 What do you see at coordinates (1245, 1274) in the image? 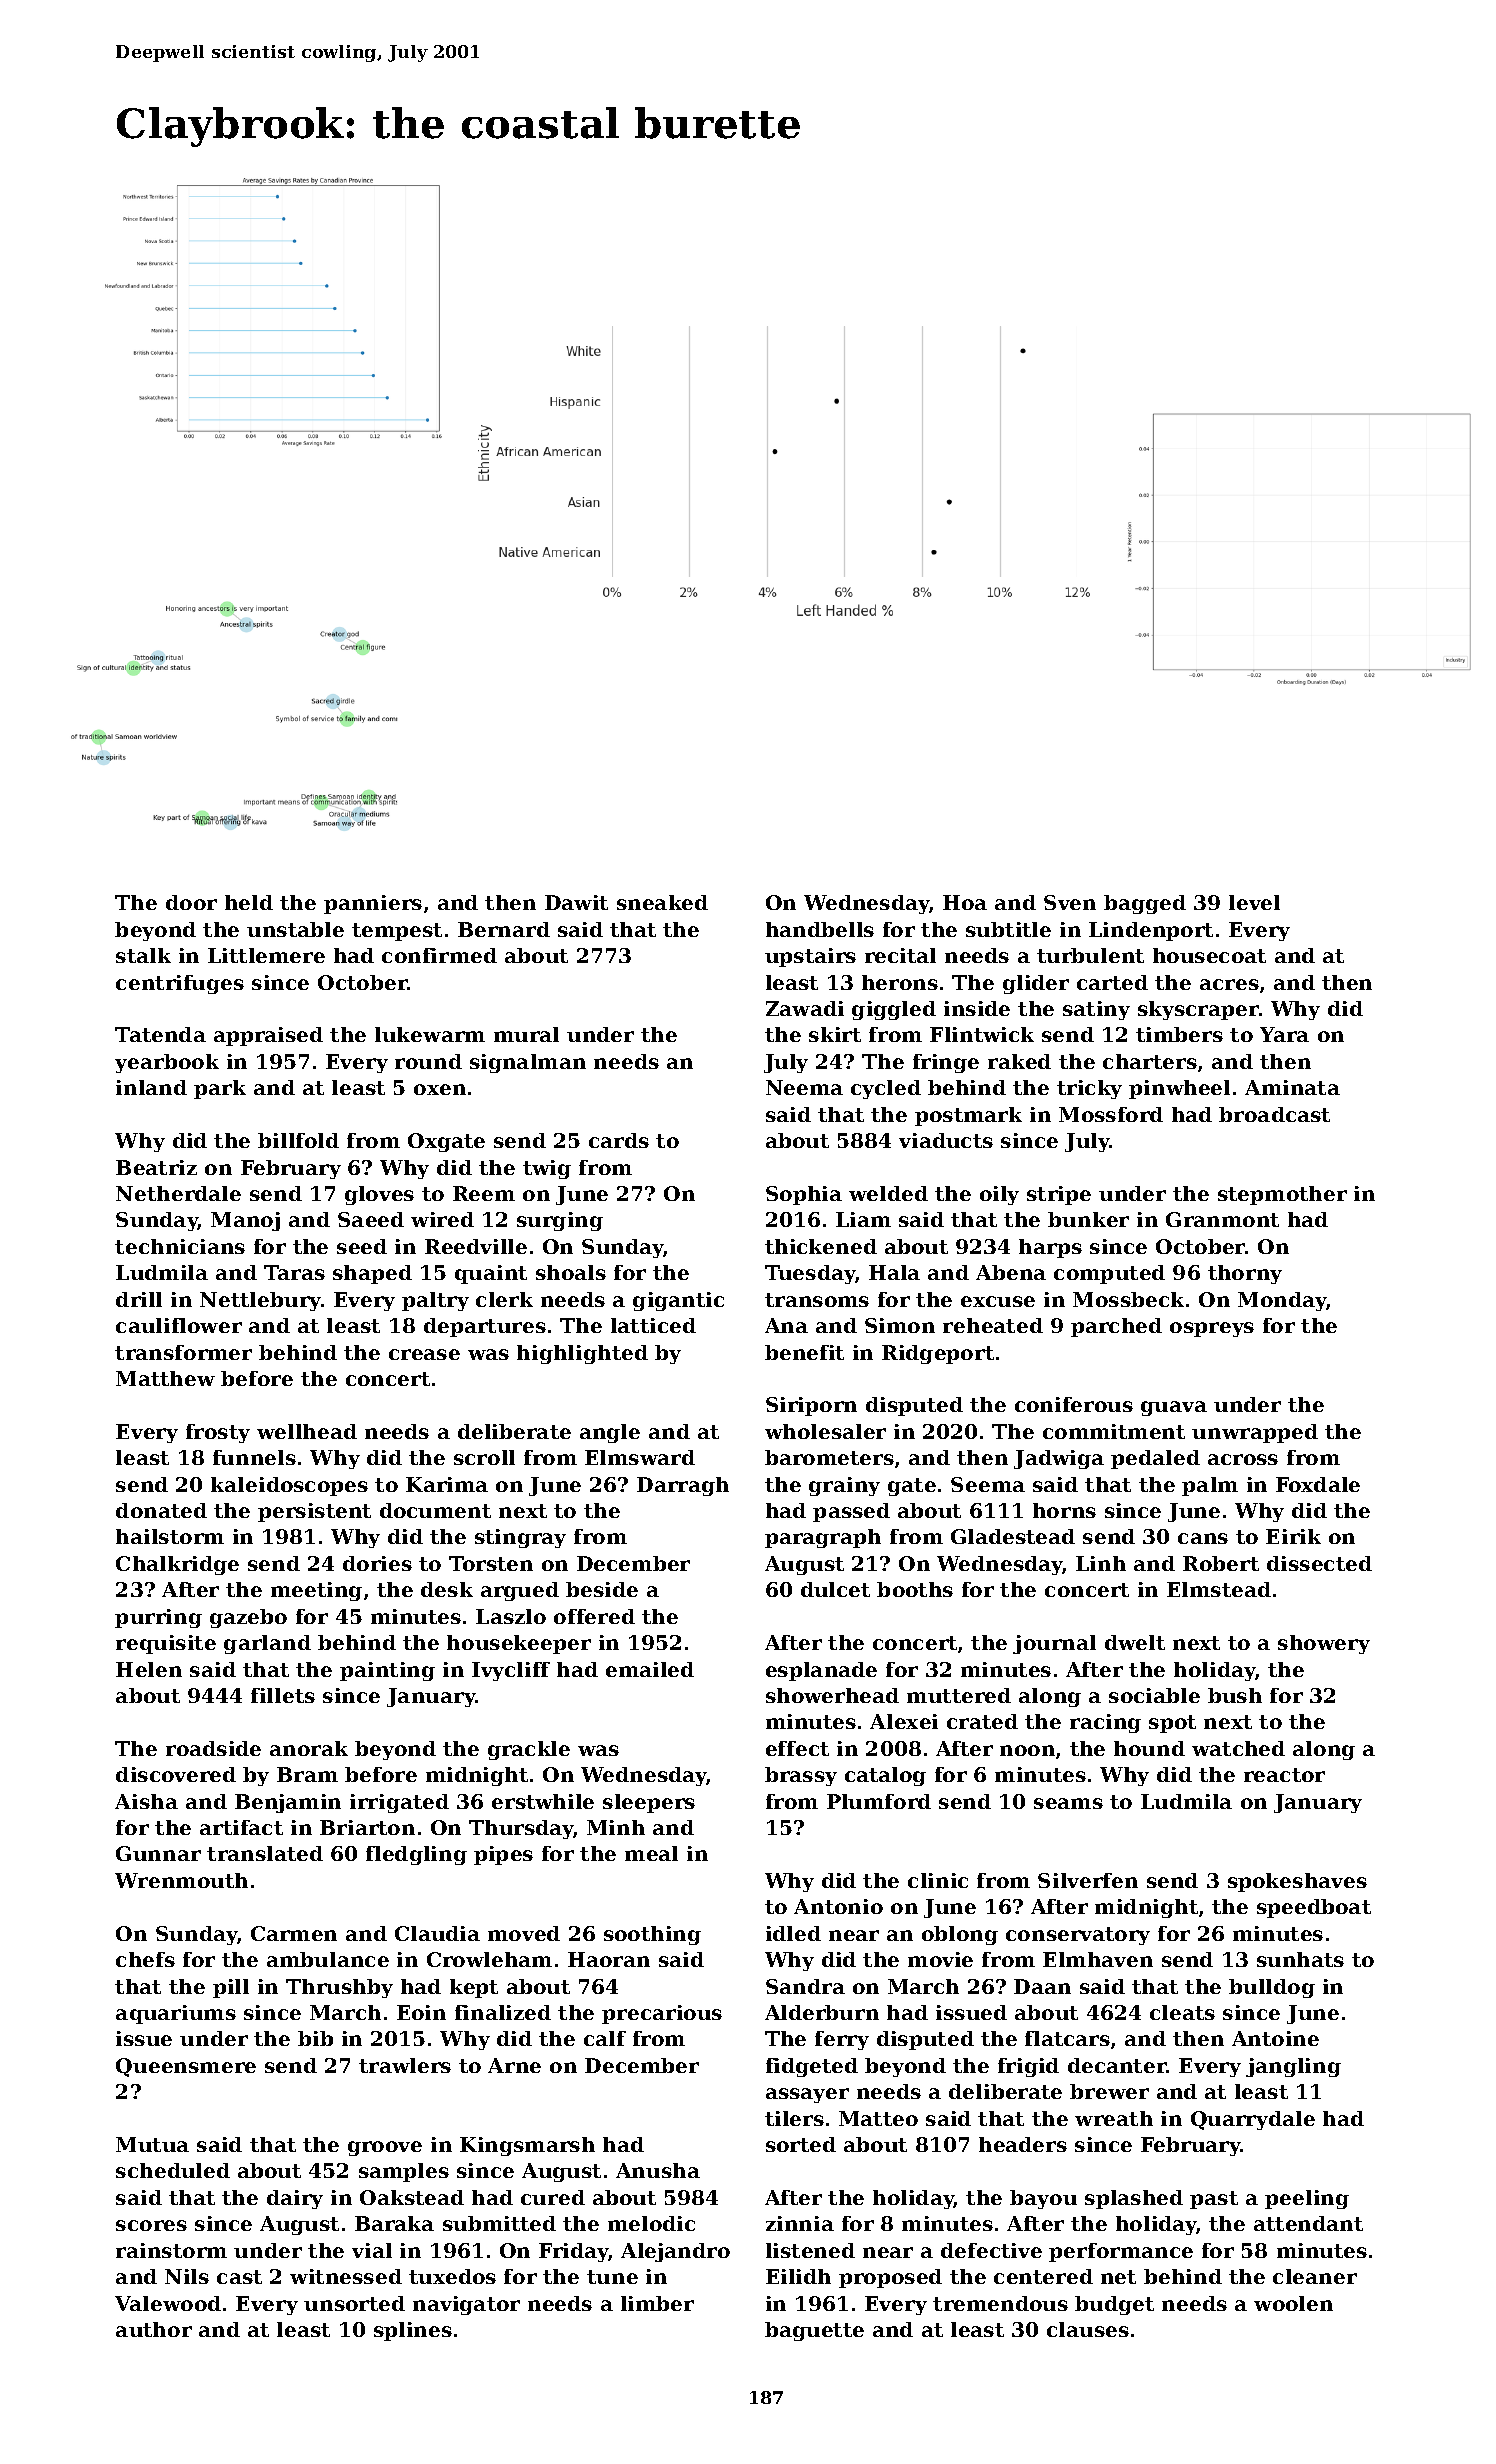
I see `thorny` at bounding box center [1245, 1274].
